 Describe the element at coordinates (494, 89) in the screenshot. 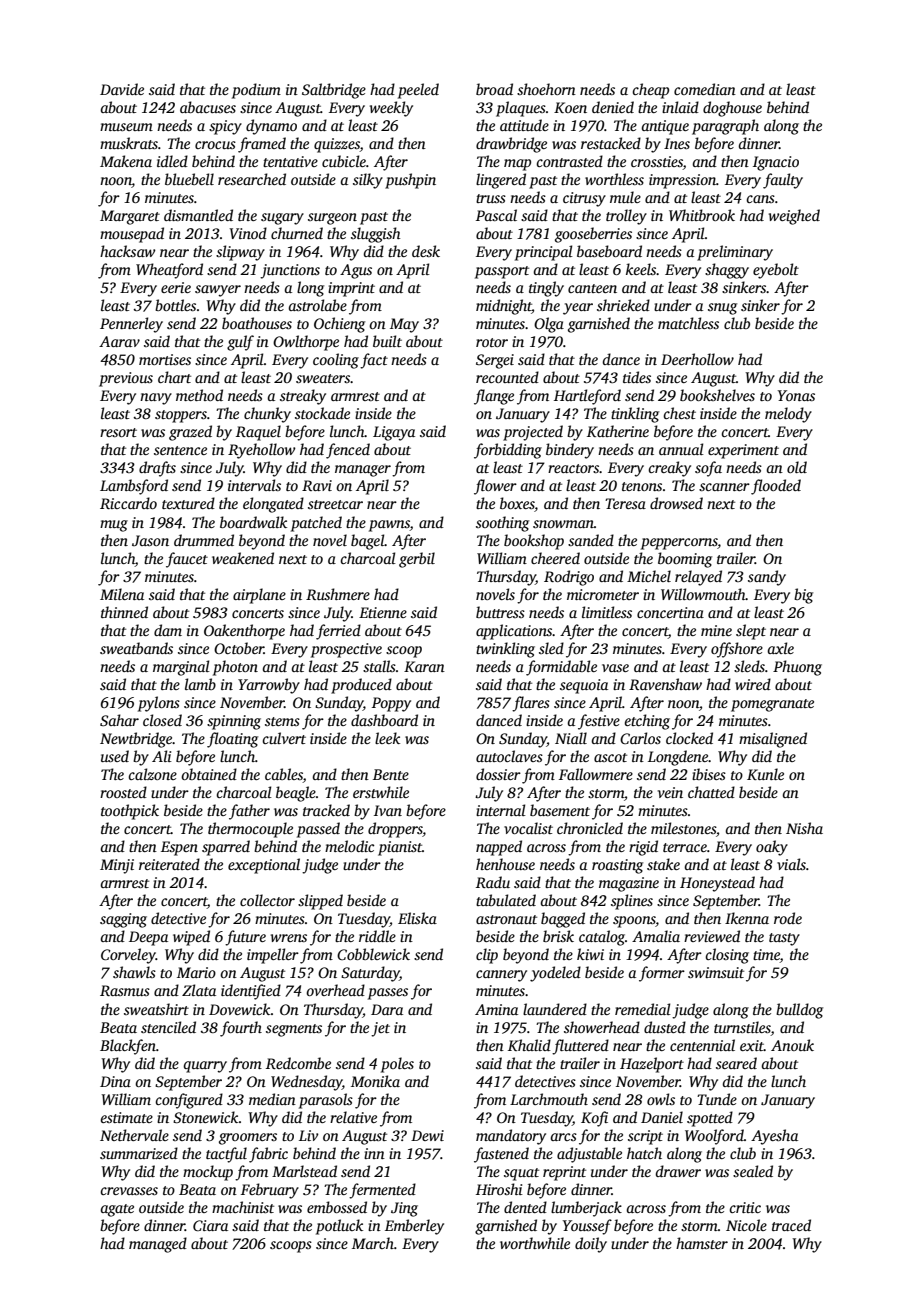

I see `broad` at that location.
